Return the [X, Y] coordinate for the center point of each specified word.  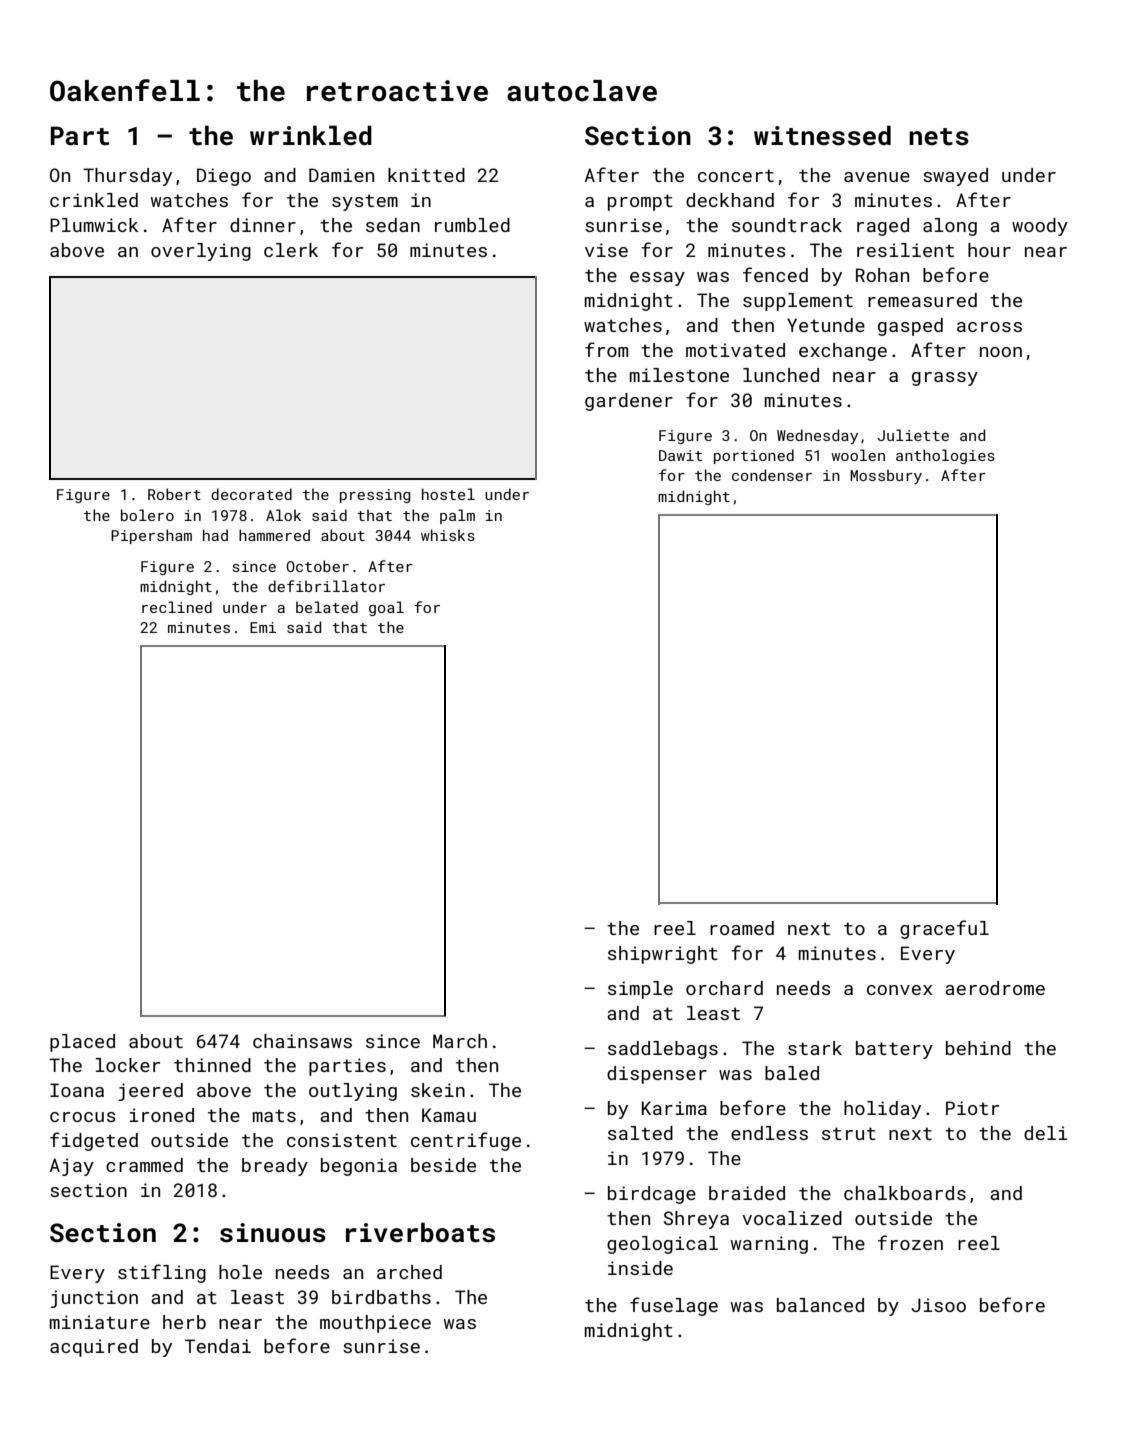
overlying [201, 252]
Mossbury [886, 476]
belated [327, 607]
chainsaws [302, 1041]
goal [386, 608]
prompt [640, 202]
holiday [882, 1110]
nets [939, 137]
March [460, 1041]
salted [640, 1133]
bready [275, 1167]
